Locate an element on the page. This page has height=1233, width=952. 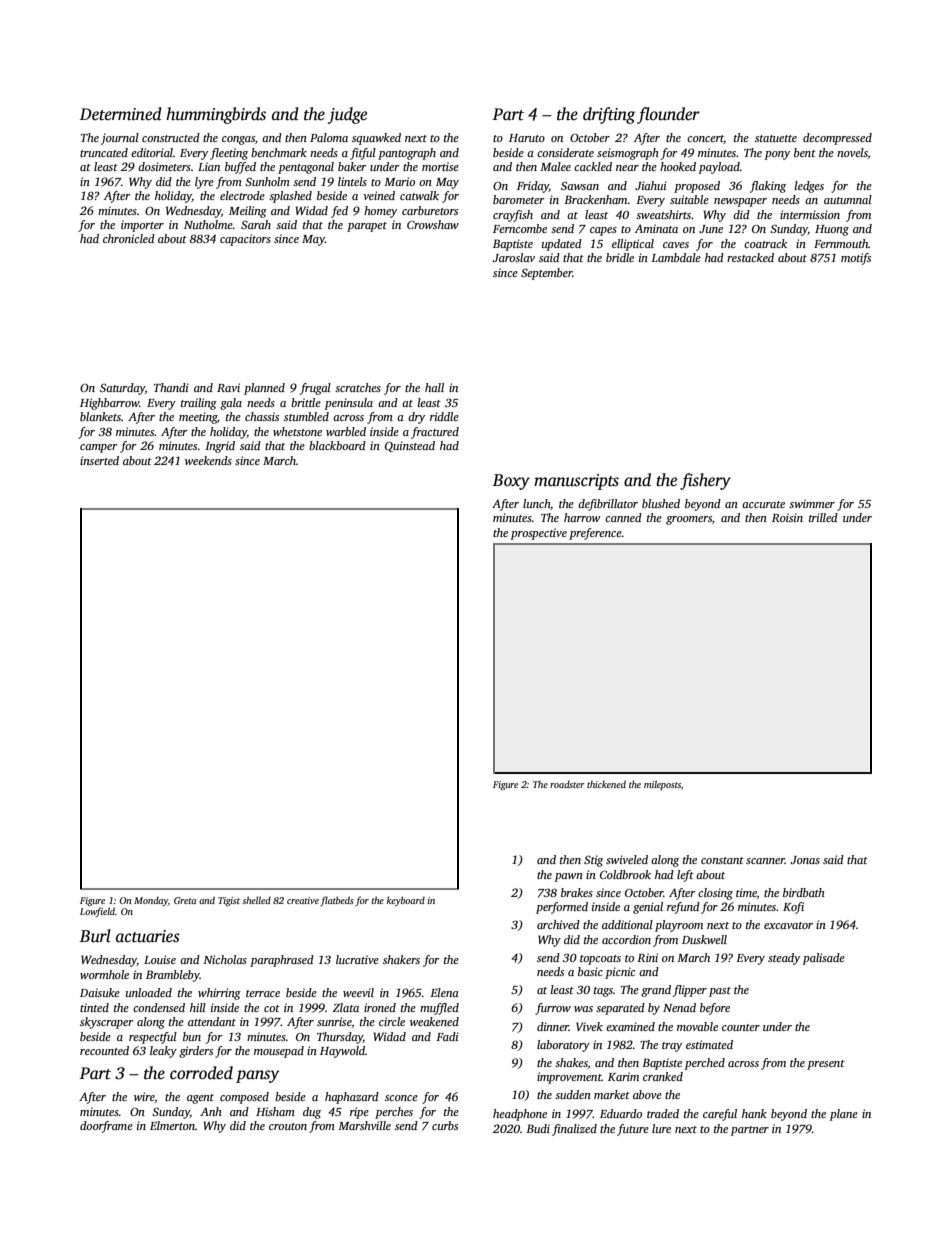
groomers is located at coordinates (689, 520).
